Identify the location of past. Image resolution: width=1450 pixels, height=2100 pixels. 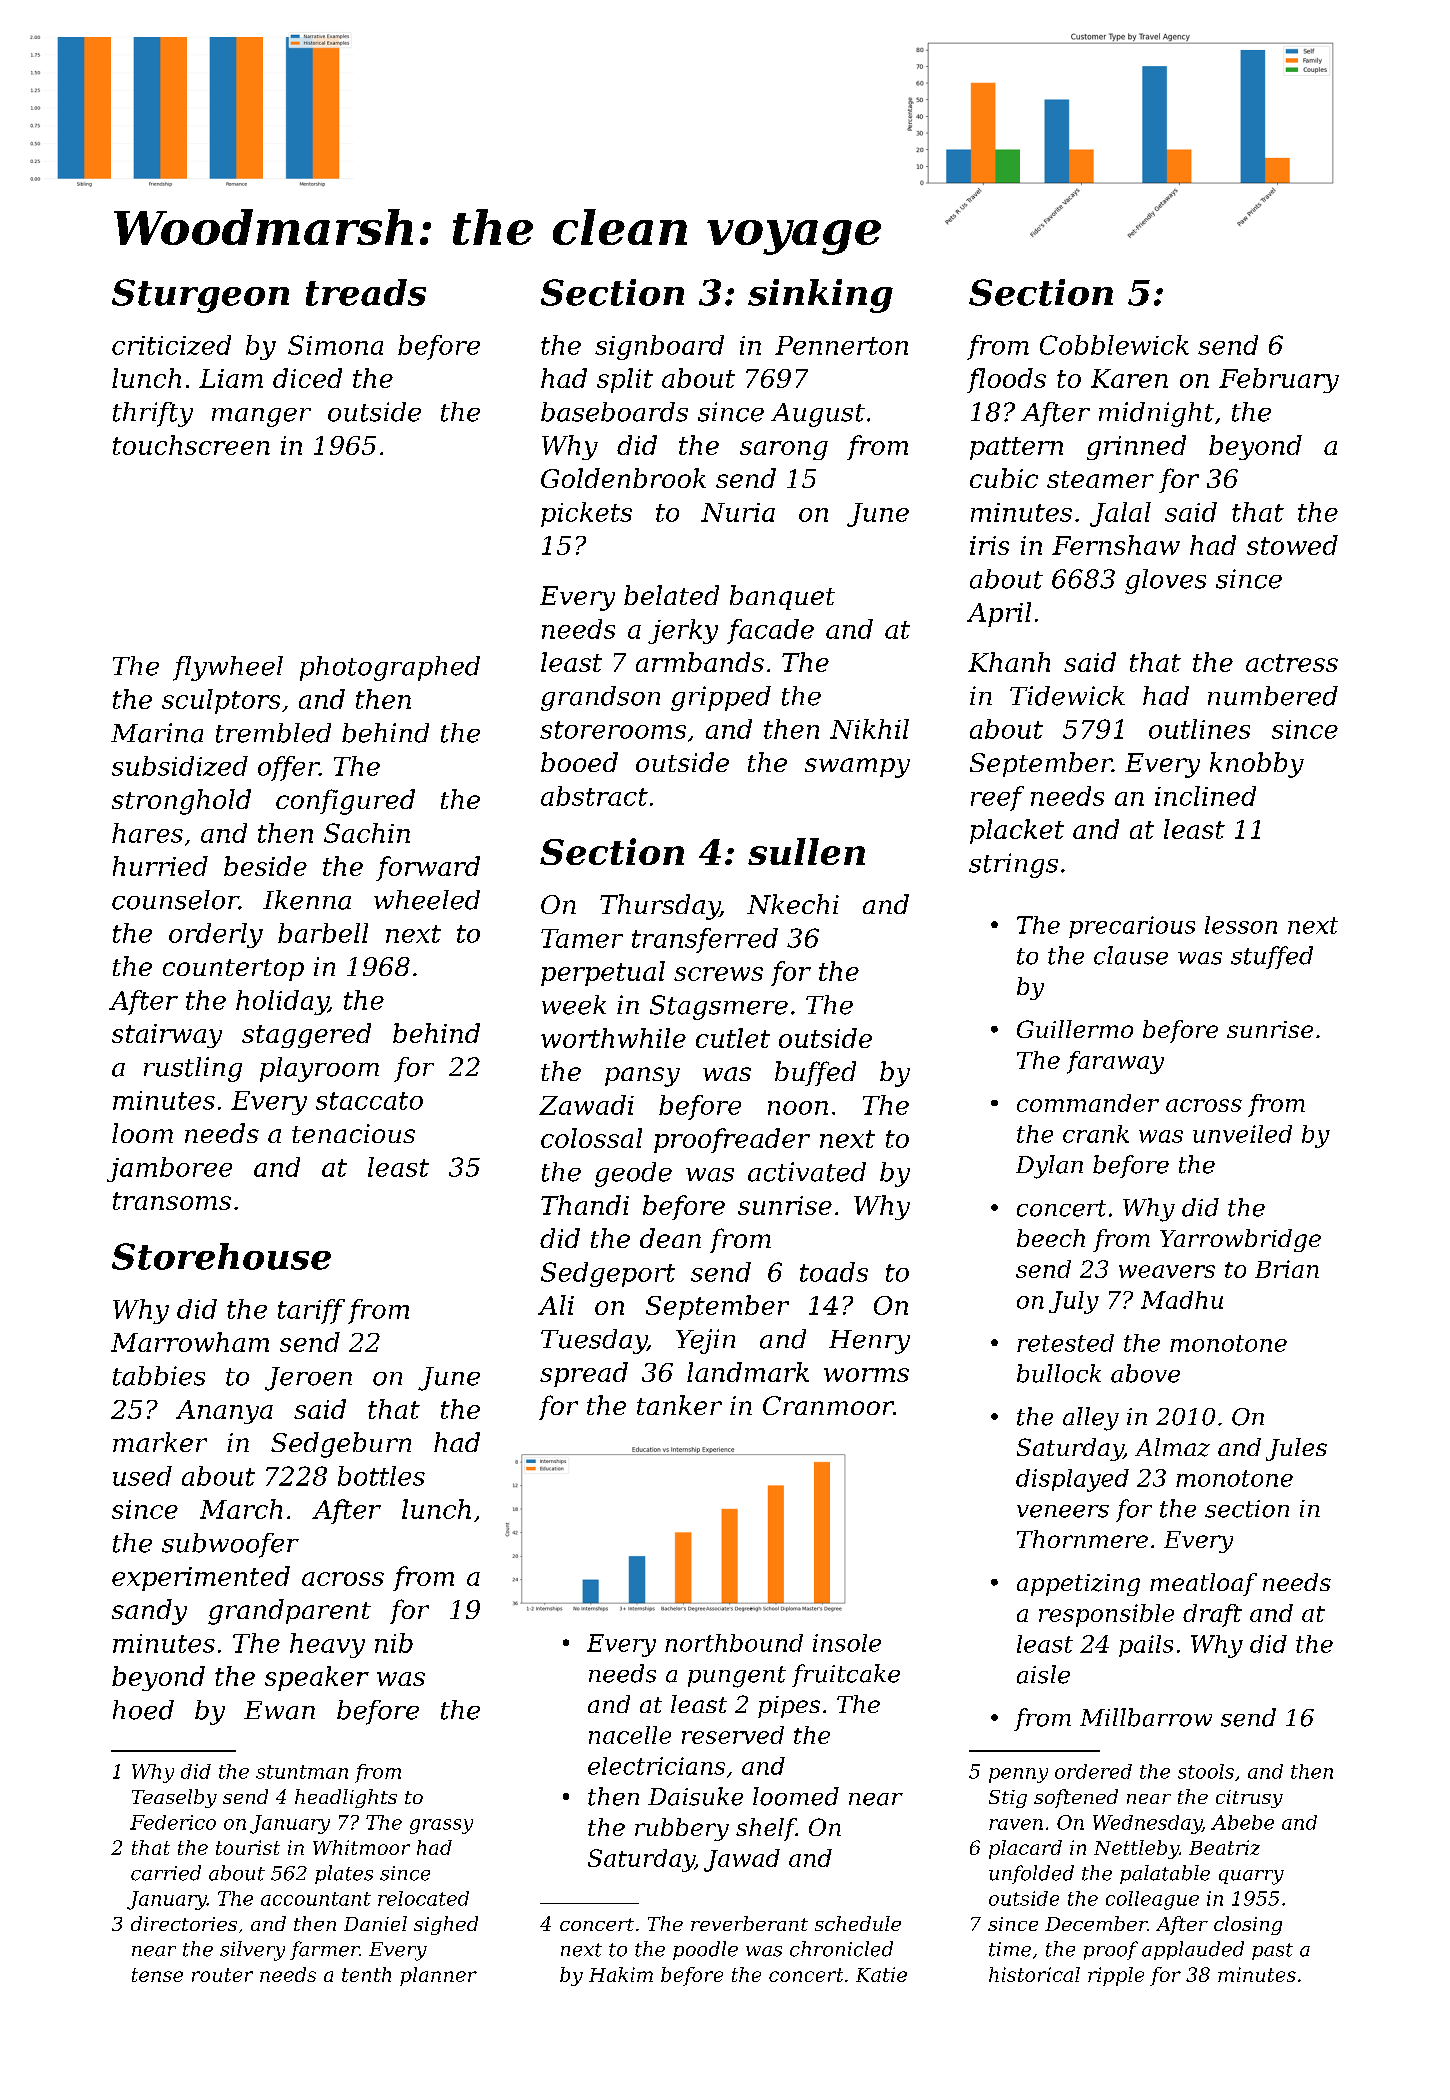
(1272, 1951).
